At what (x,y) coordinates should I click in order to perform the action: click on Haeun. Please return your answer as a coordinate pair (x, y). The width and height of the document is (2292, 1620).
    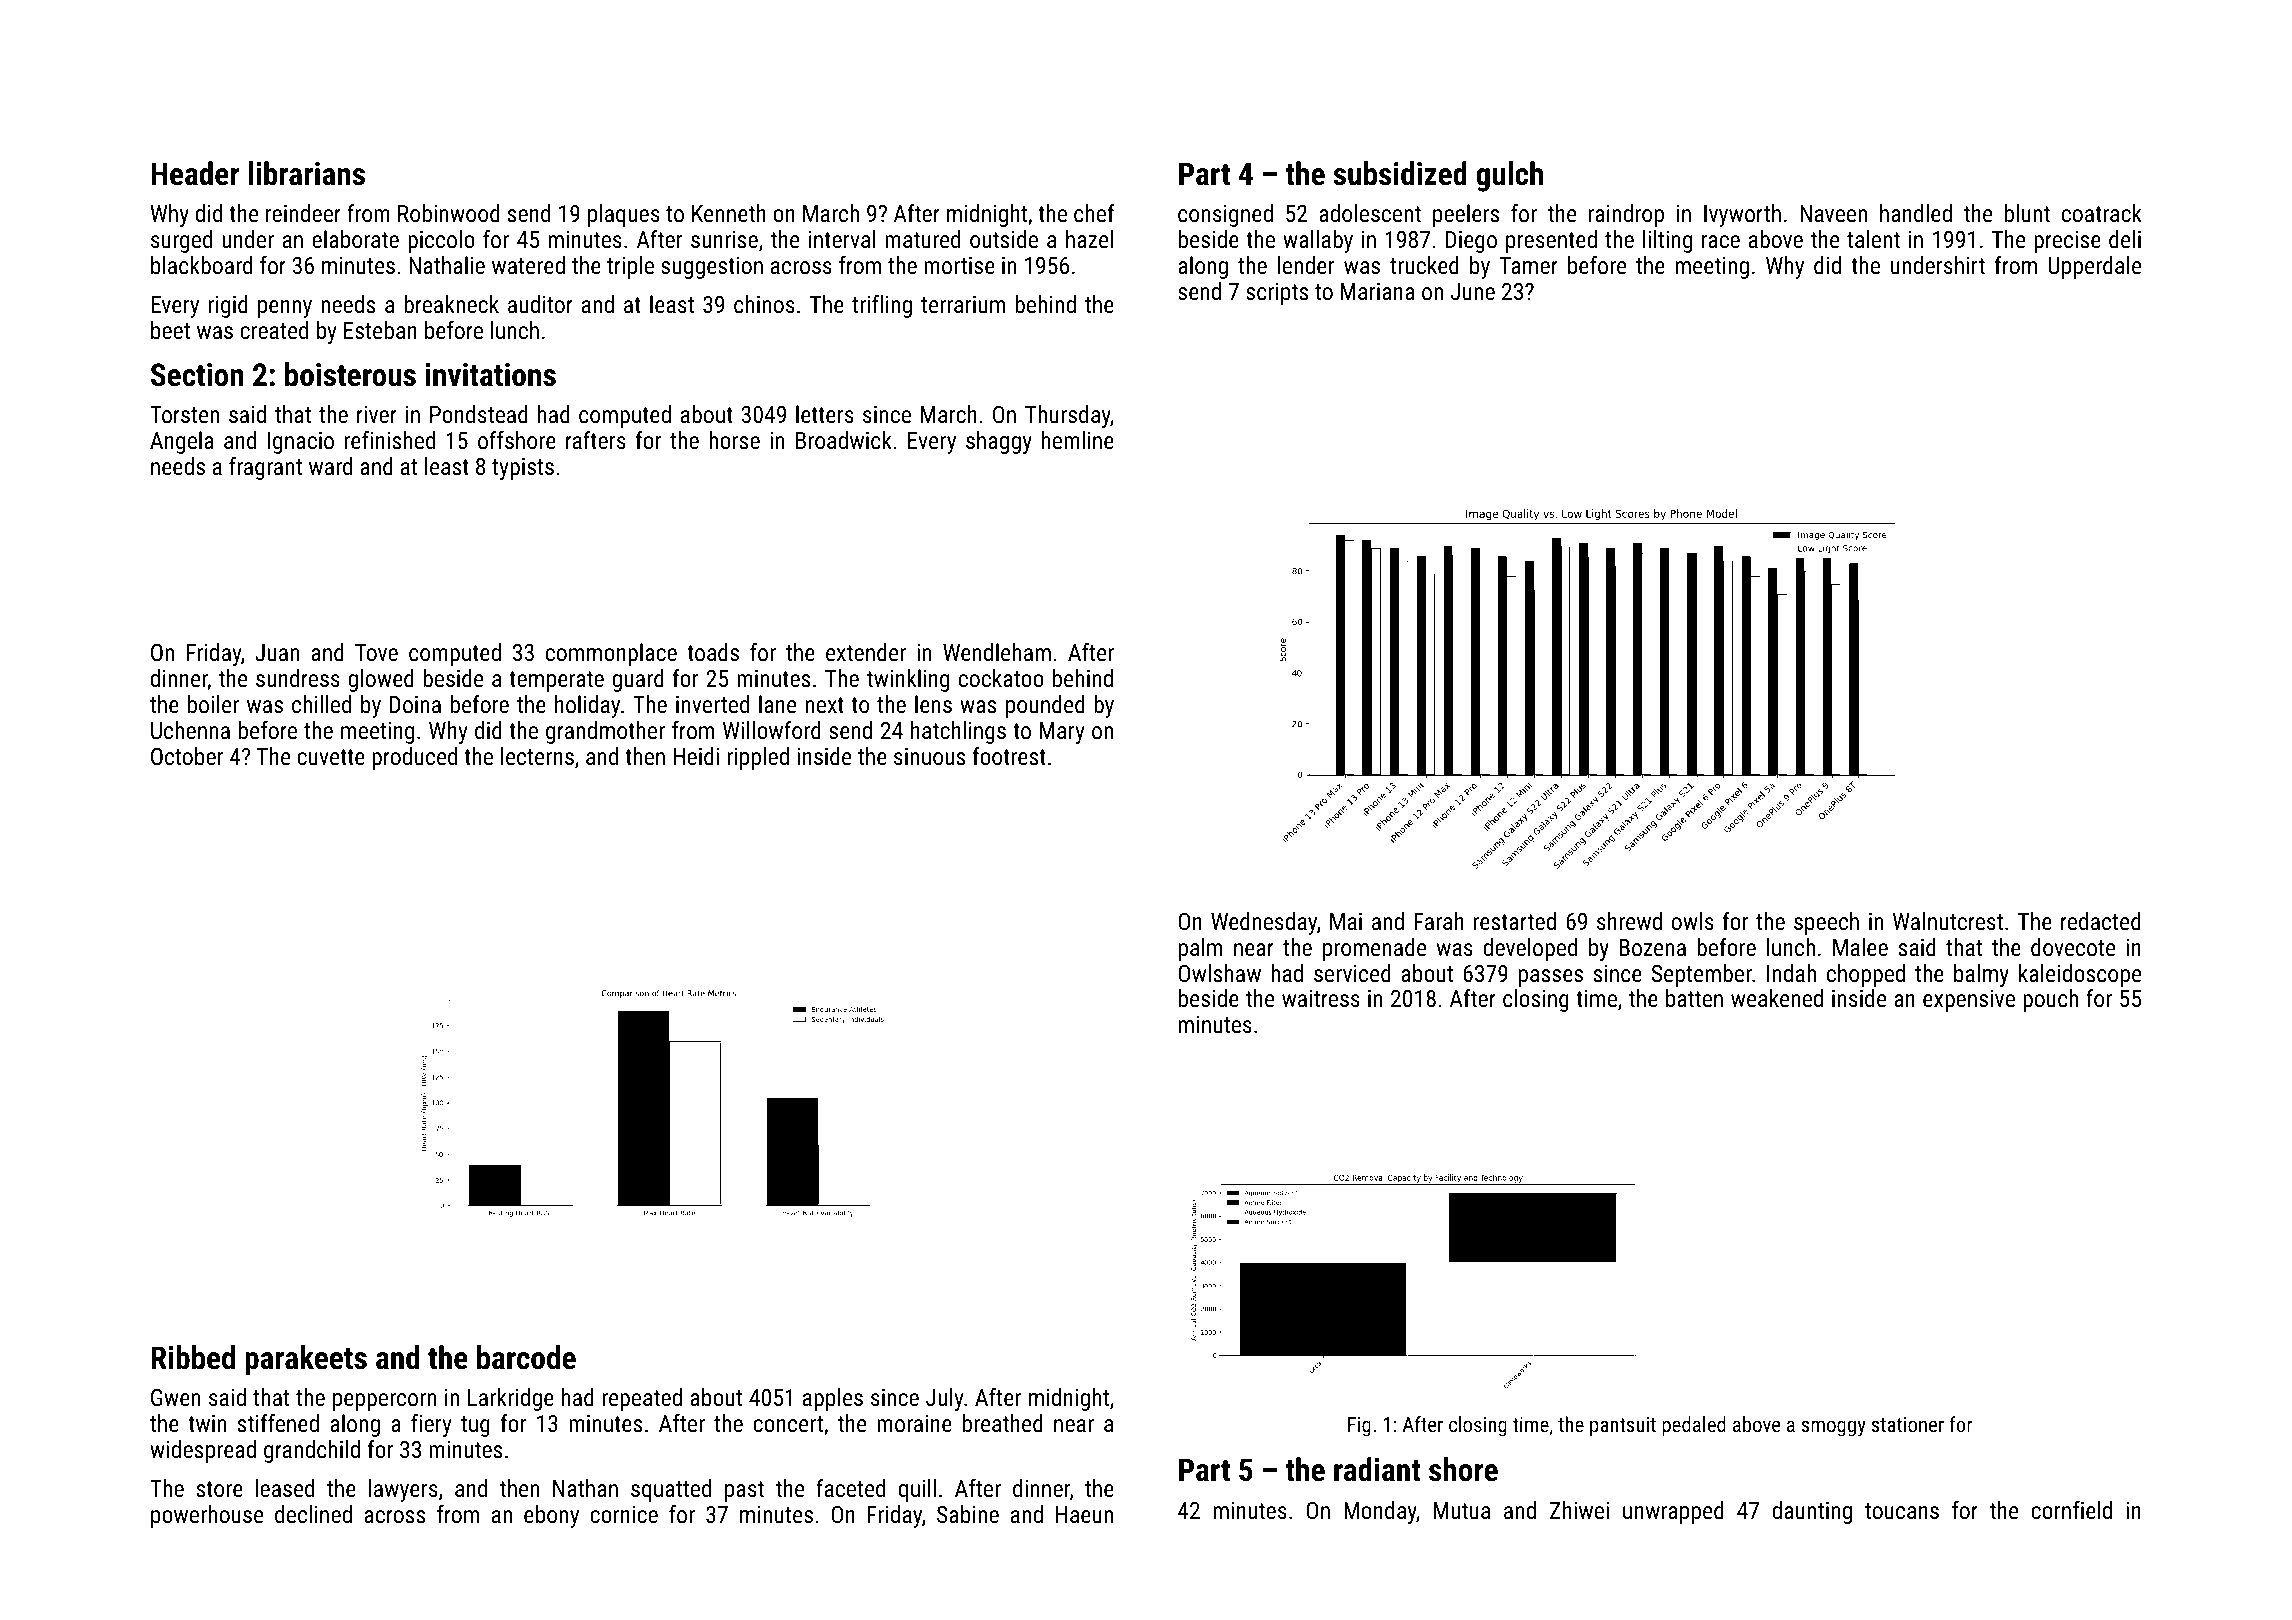
    Looking at the image, I should click on (1084, 1514).
